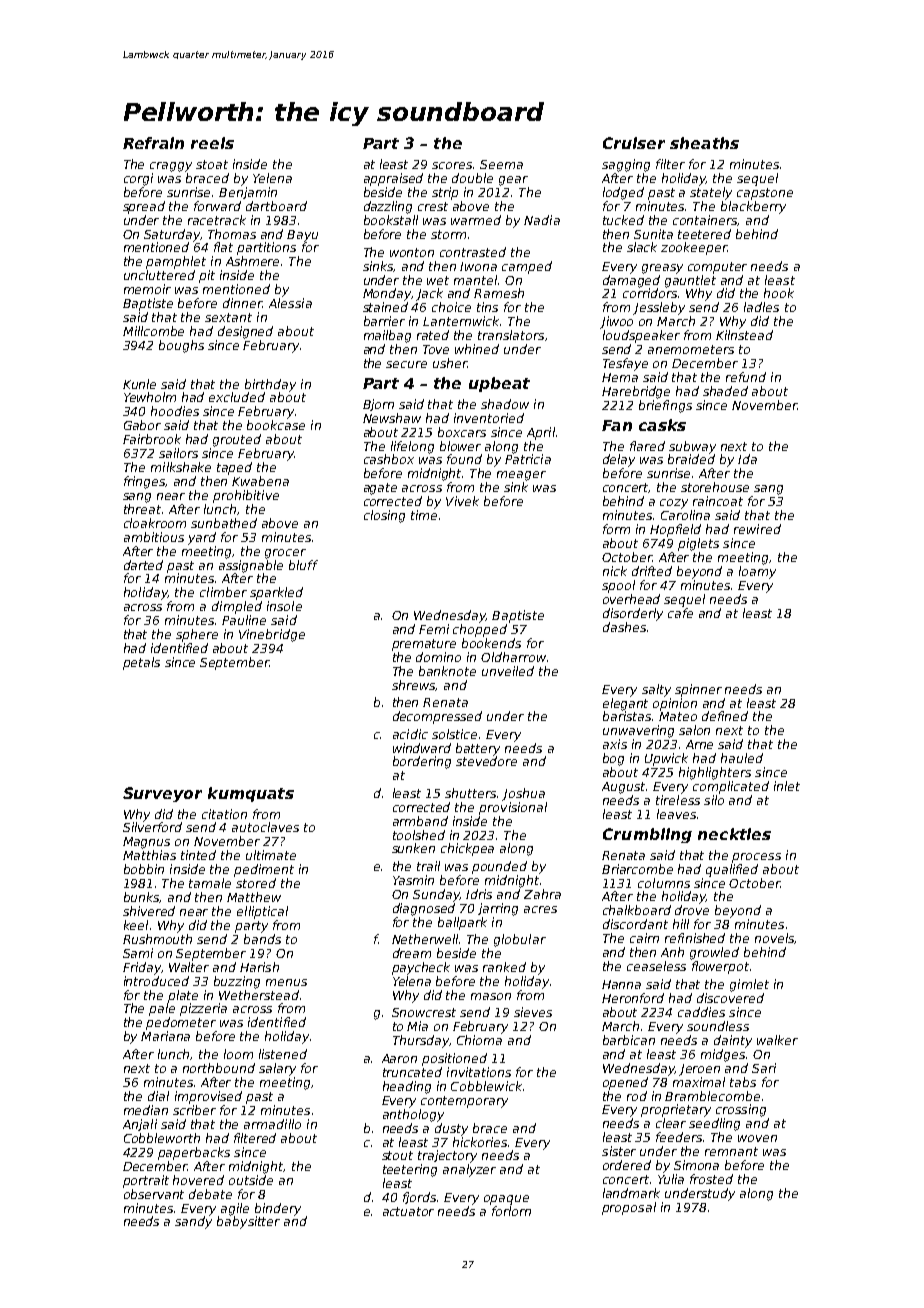 The height and width of the screenshot is (1308, 924). Describe the element at coordinates (619, 460) in the screenshot. I see `delay` at that location.
